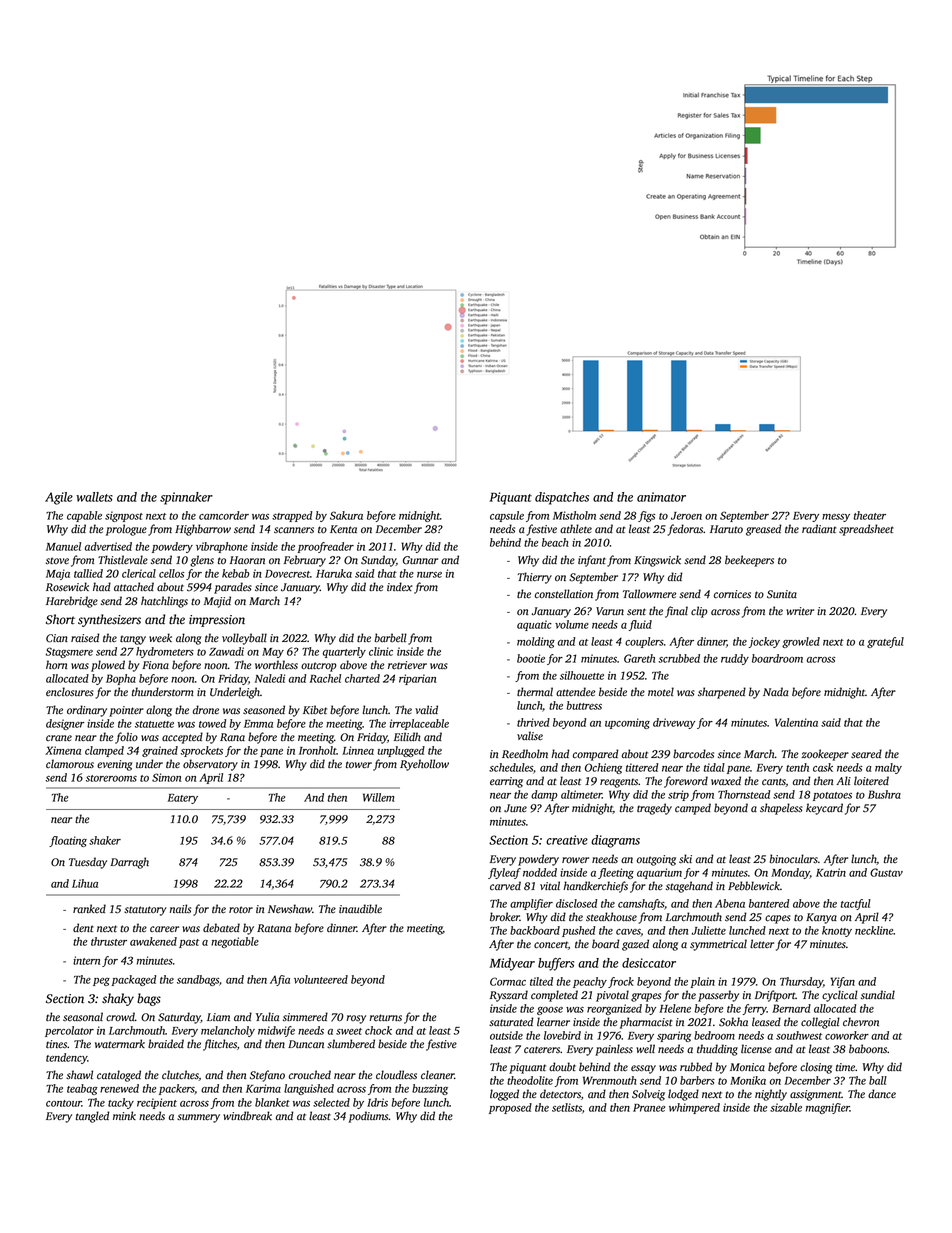  Describe the element at coordinates (84, 516) in the image. I see `capable` at that location.
